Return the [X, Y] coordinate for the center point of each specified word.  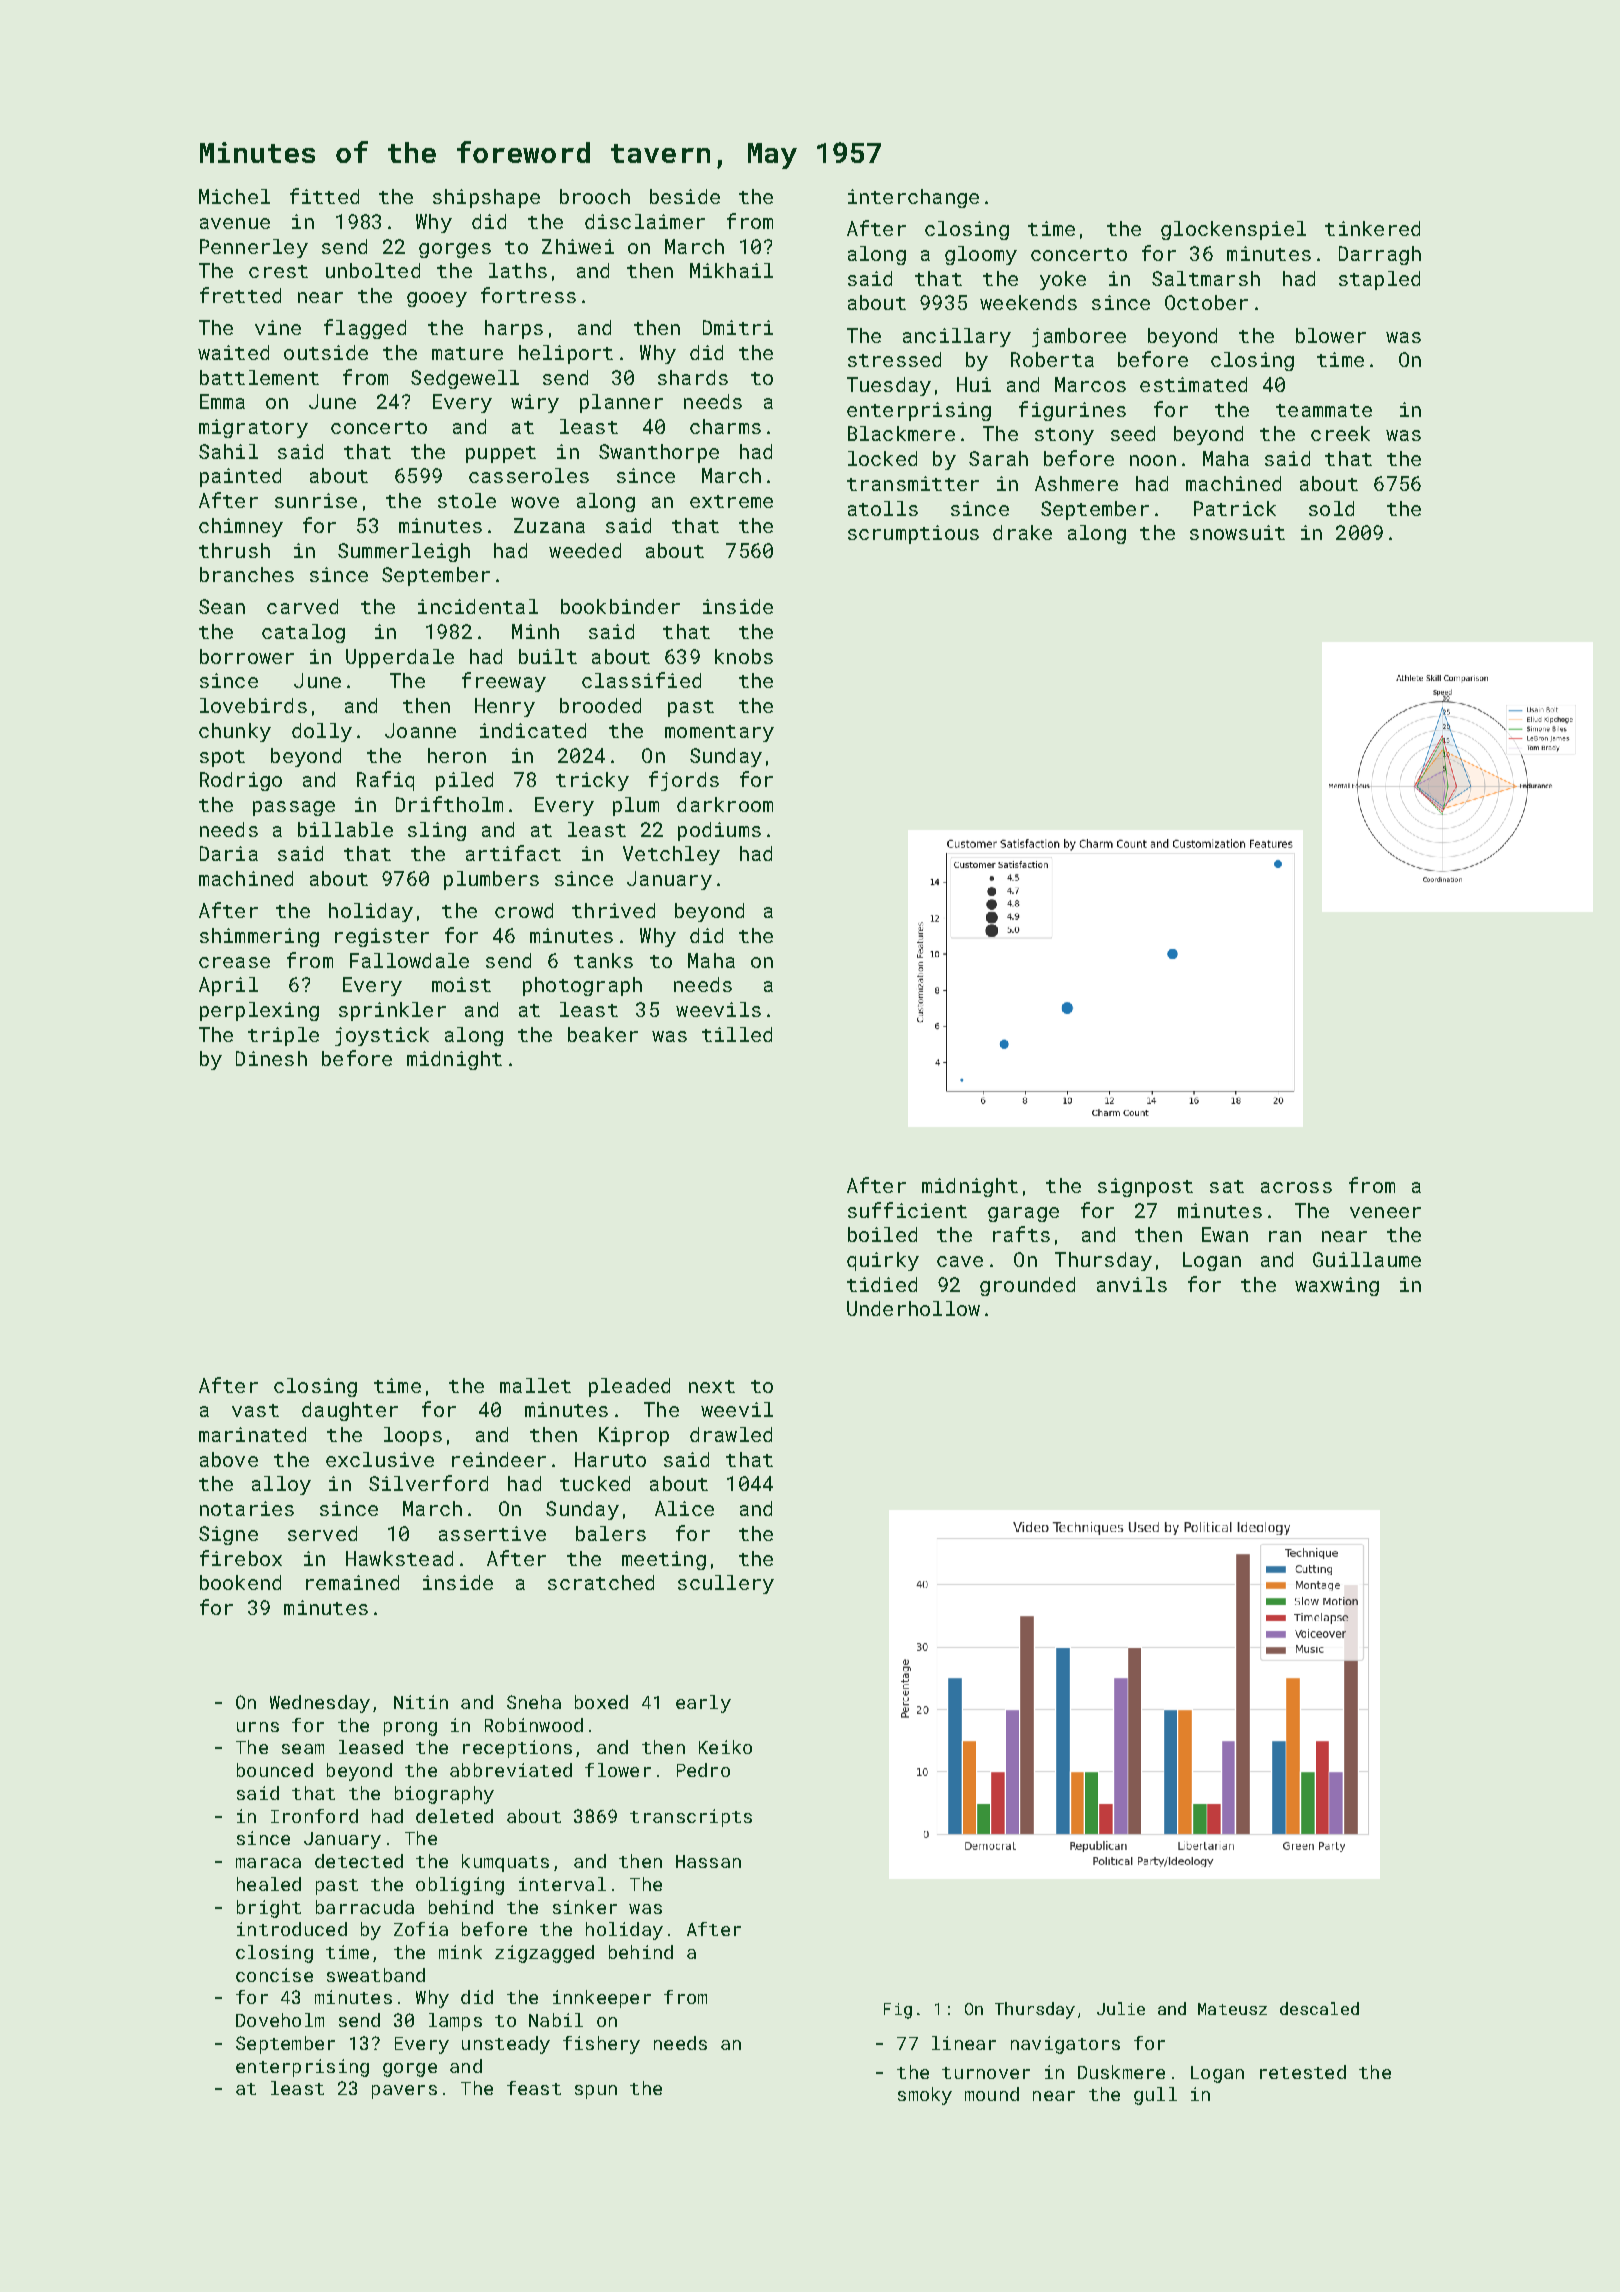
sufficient [907, 1210]
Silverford [428, 1483]
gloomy [981, 255]
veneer [1385, 1212]
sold [1331, 508]
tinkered [1372, 228]
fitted [324, 196]
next [712, 1386]
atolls [883, 508]
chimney [241, 527]
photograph [582, 986]
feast [534, 2088]
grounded [1027, 1286]
